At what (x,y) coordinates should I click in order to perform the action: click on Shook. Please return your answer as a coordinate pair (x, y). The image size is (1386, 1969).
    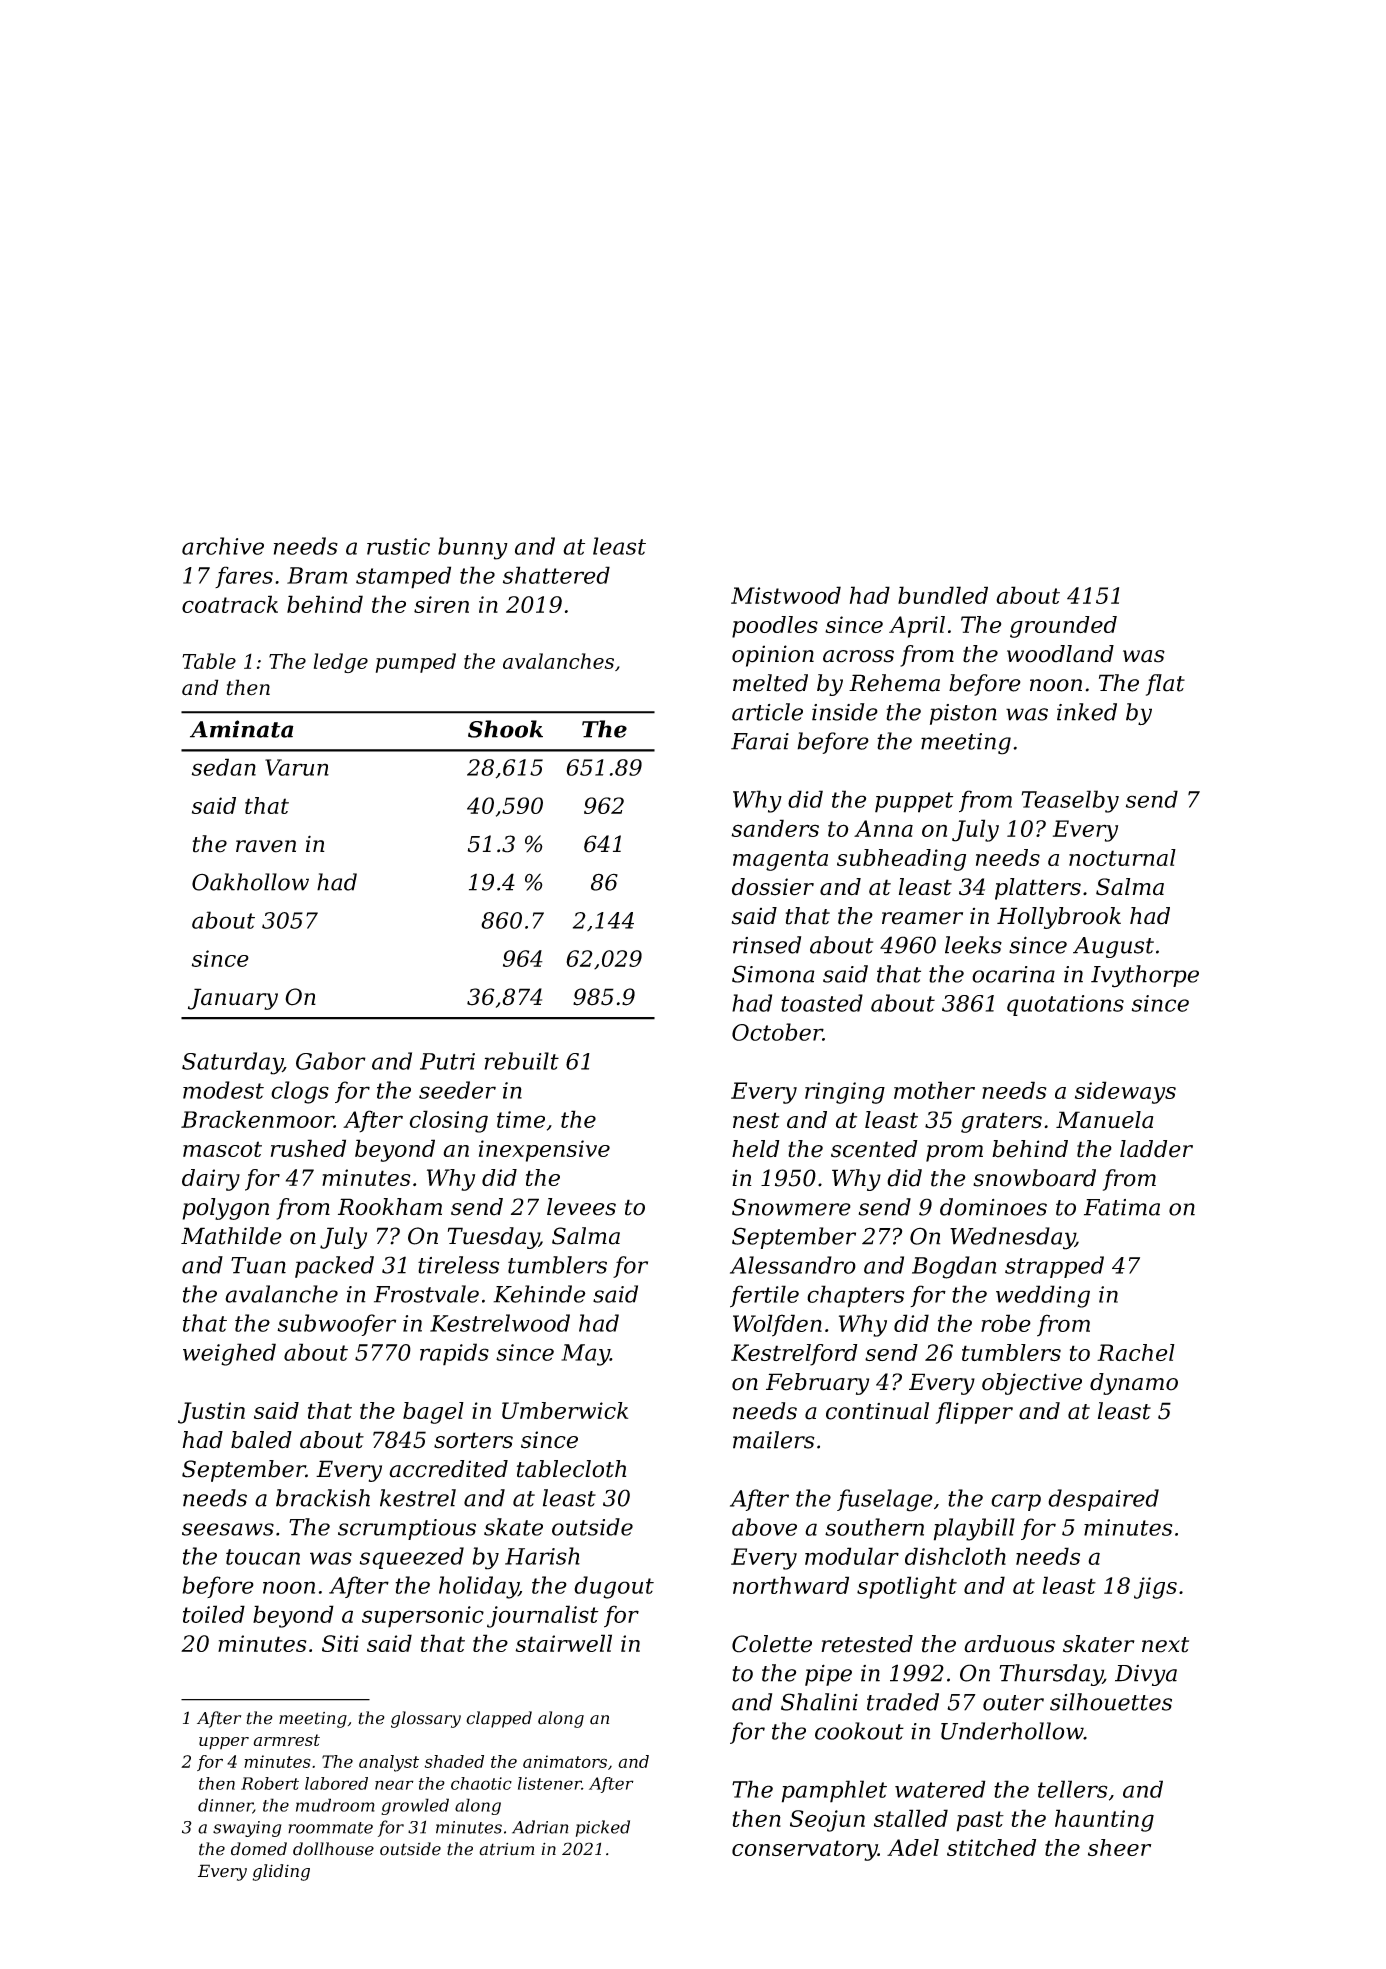
    Looking at the image, I should click on (505, 729).
